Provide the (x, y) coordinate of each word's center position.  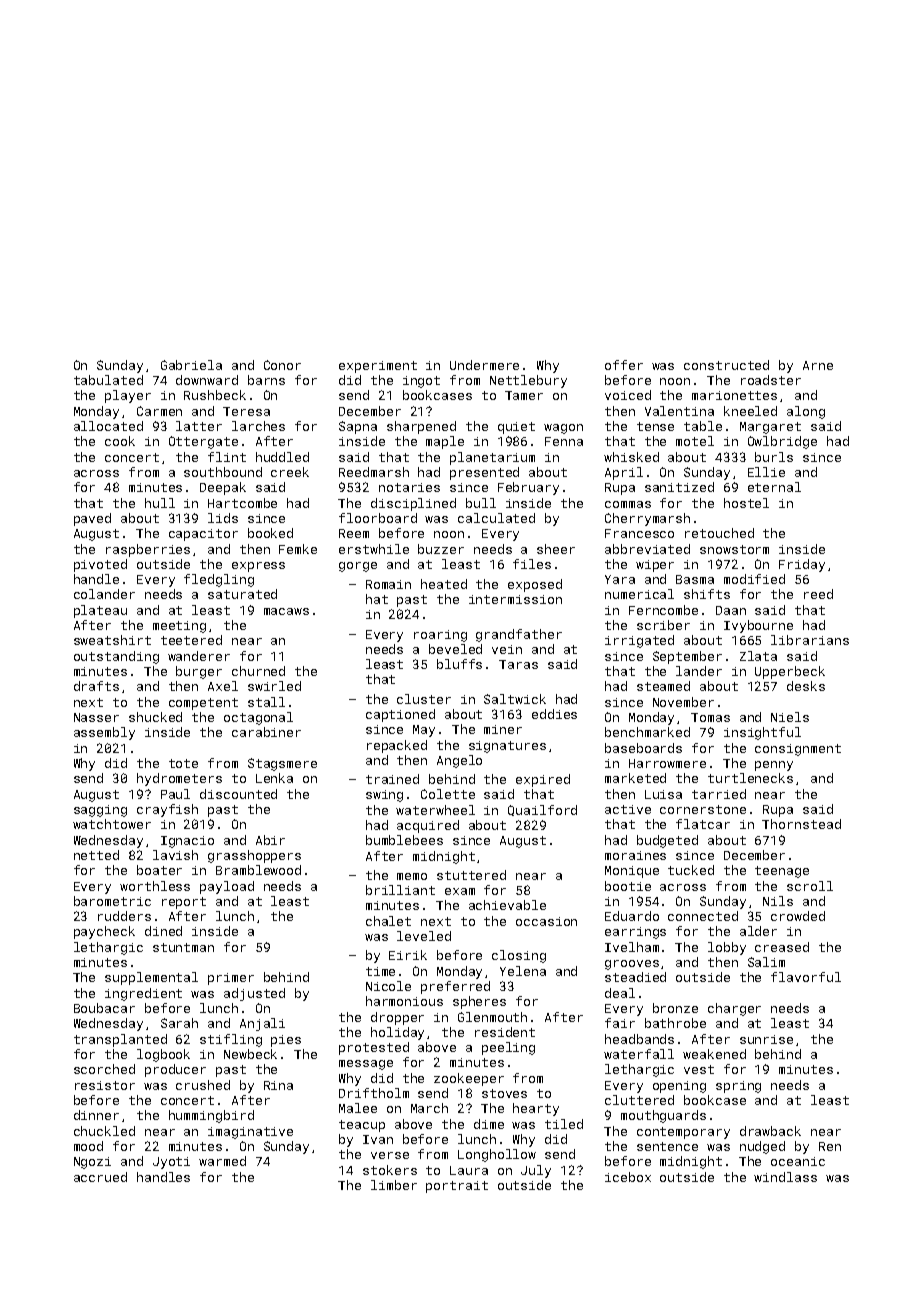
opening (679, 1087)
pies (286, 1041)
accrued (100, 1177)
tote (183, 763)
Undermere (484, 365)
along (806, 412)
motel (695, 441)
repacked (397, 746)
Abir (270, 840)
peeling (508, 1048)
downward (207, 380)
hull (160, 503)
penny (774, 766)
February (528, 488)
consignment (798, 750)
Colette (448, 794)
